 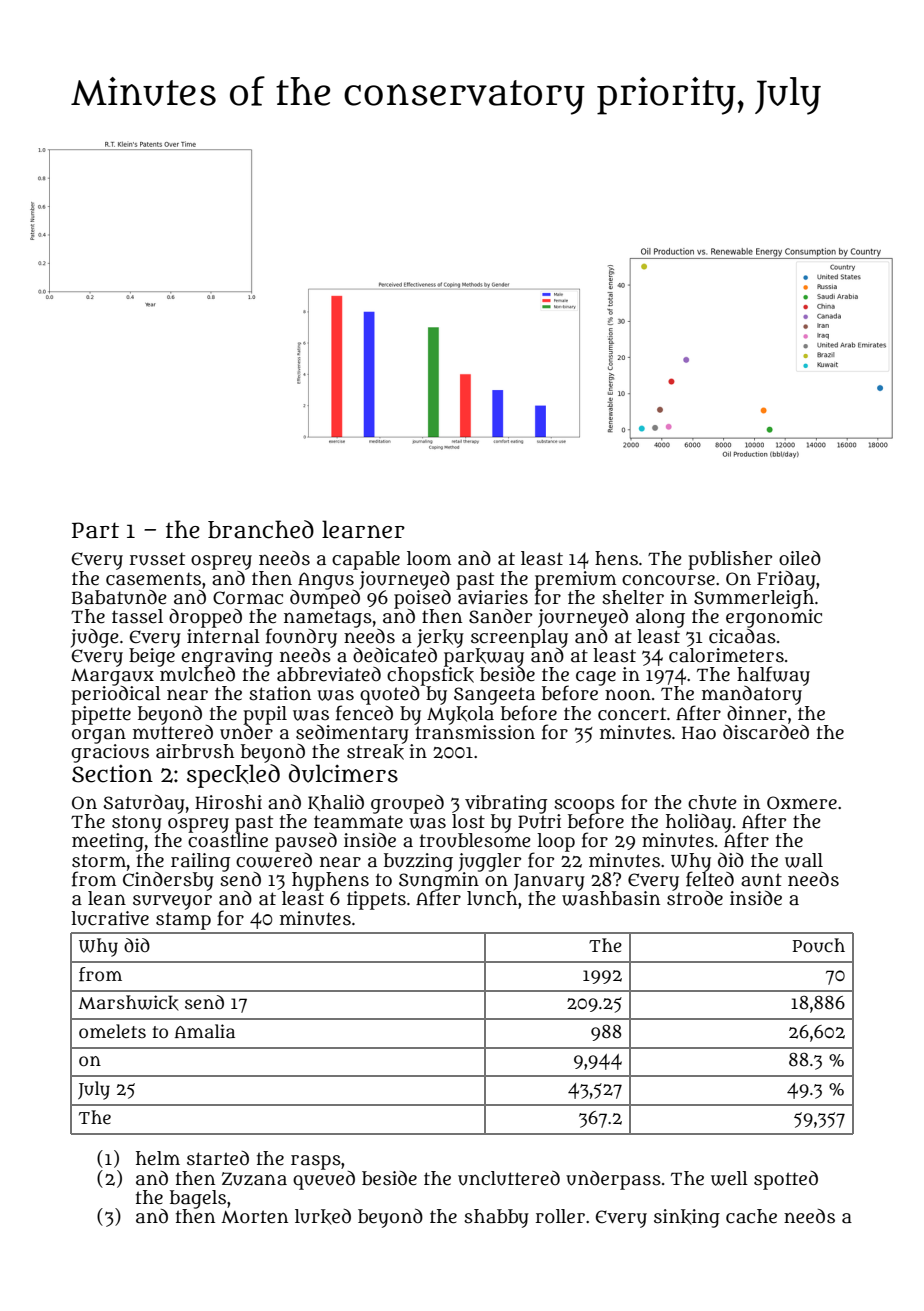 What do you see at coordinates (265, 715) in the screenshot?
I see `pupil` at bounding box center [265, 715].
